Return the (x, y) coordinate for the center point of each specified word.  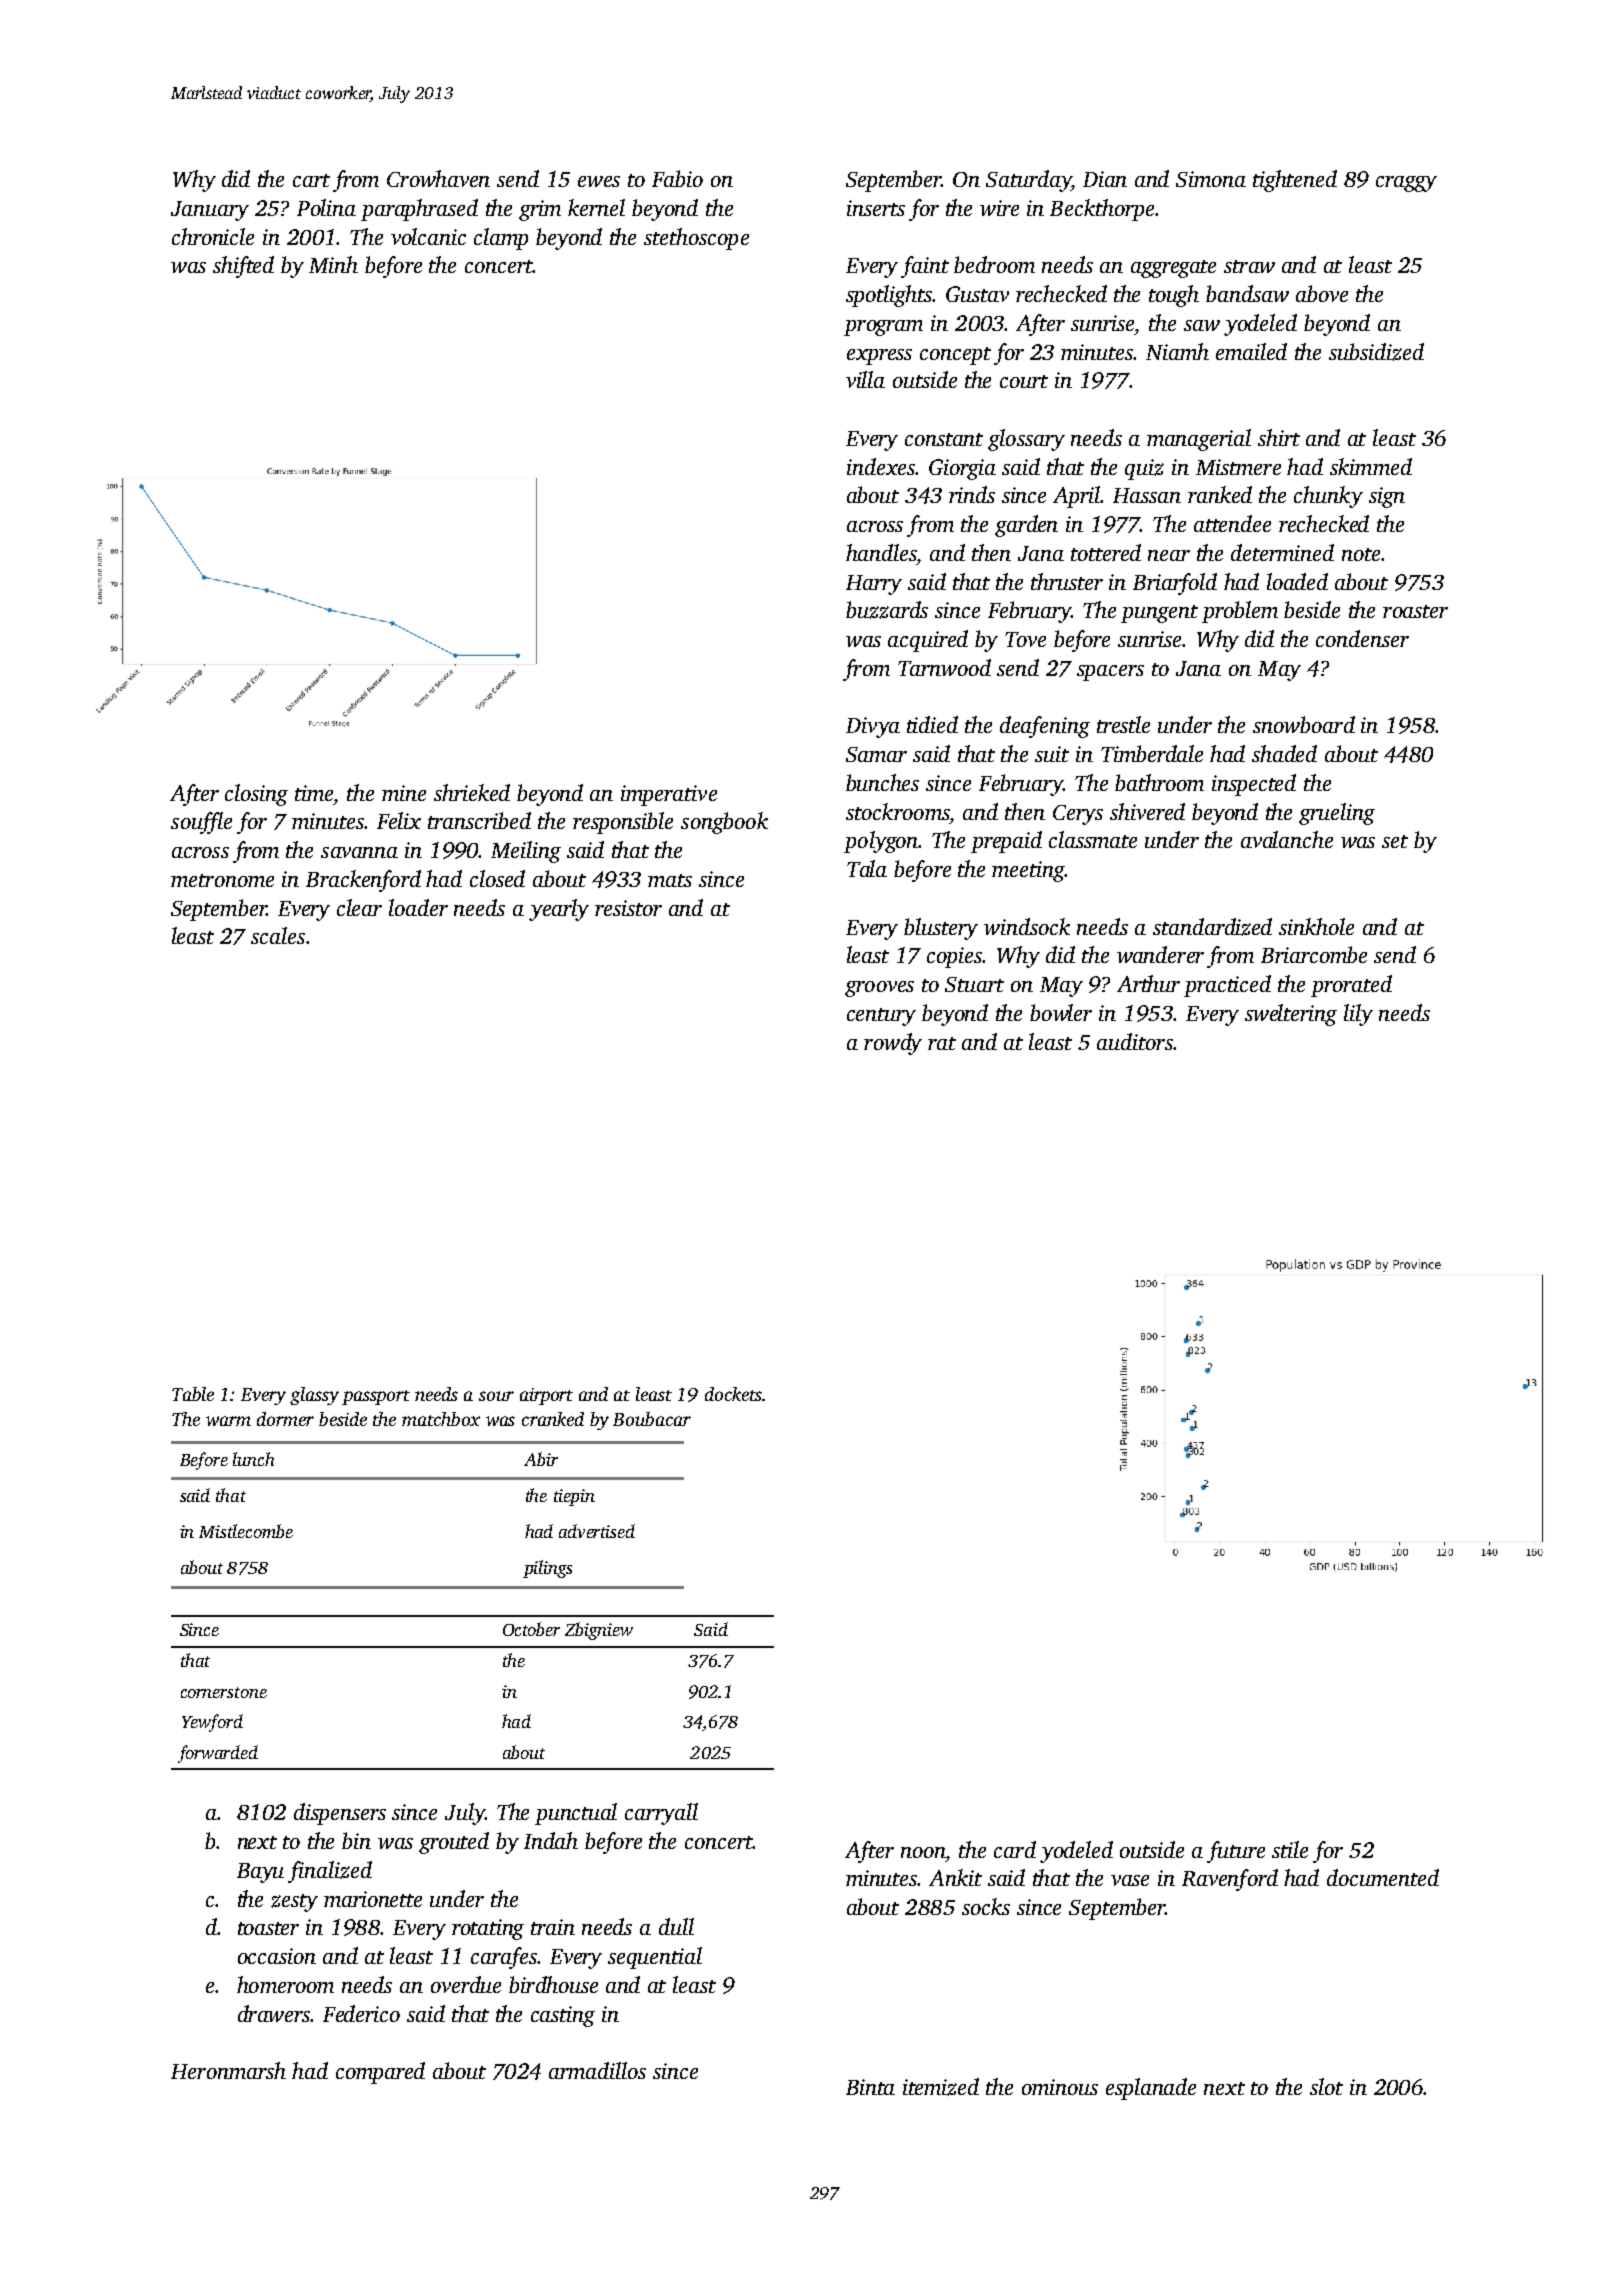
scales (278, 935)
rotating (488, 1929)
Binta (870, 2087)
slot (1326, 2086)
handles (881, 552)
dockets (733, 1394)
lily (1358, 1015)
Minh (333, 264)
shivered (1147, 811)
